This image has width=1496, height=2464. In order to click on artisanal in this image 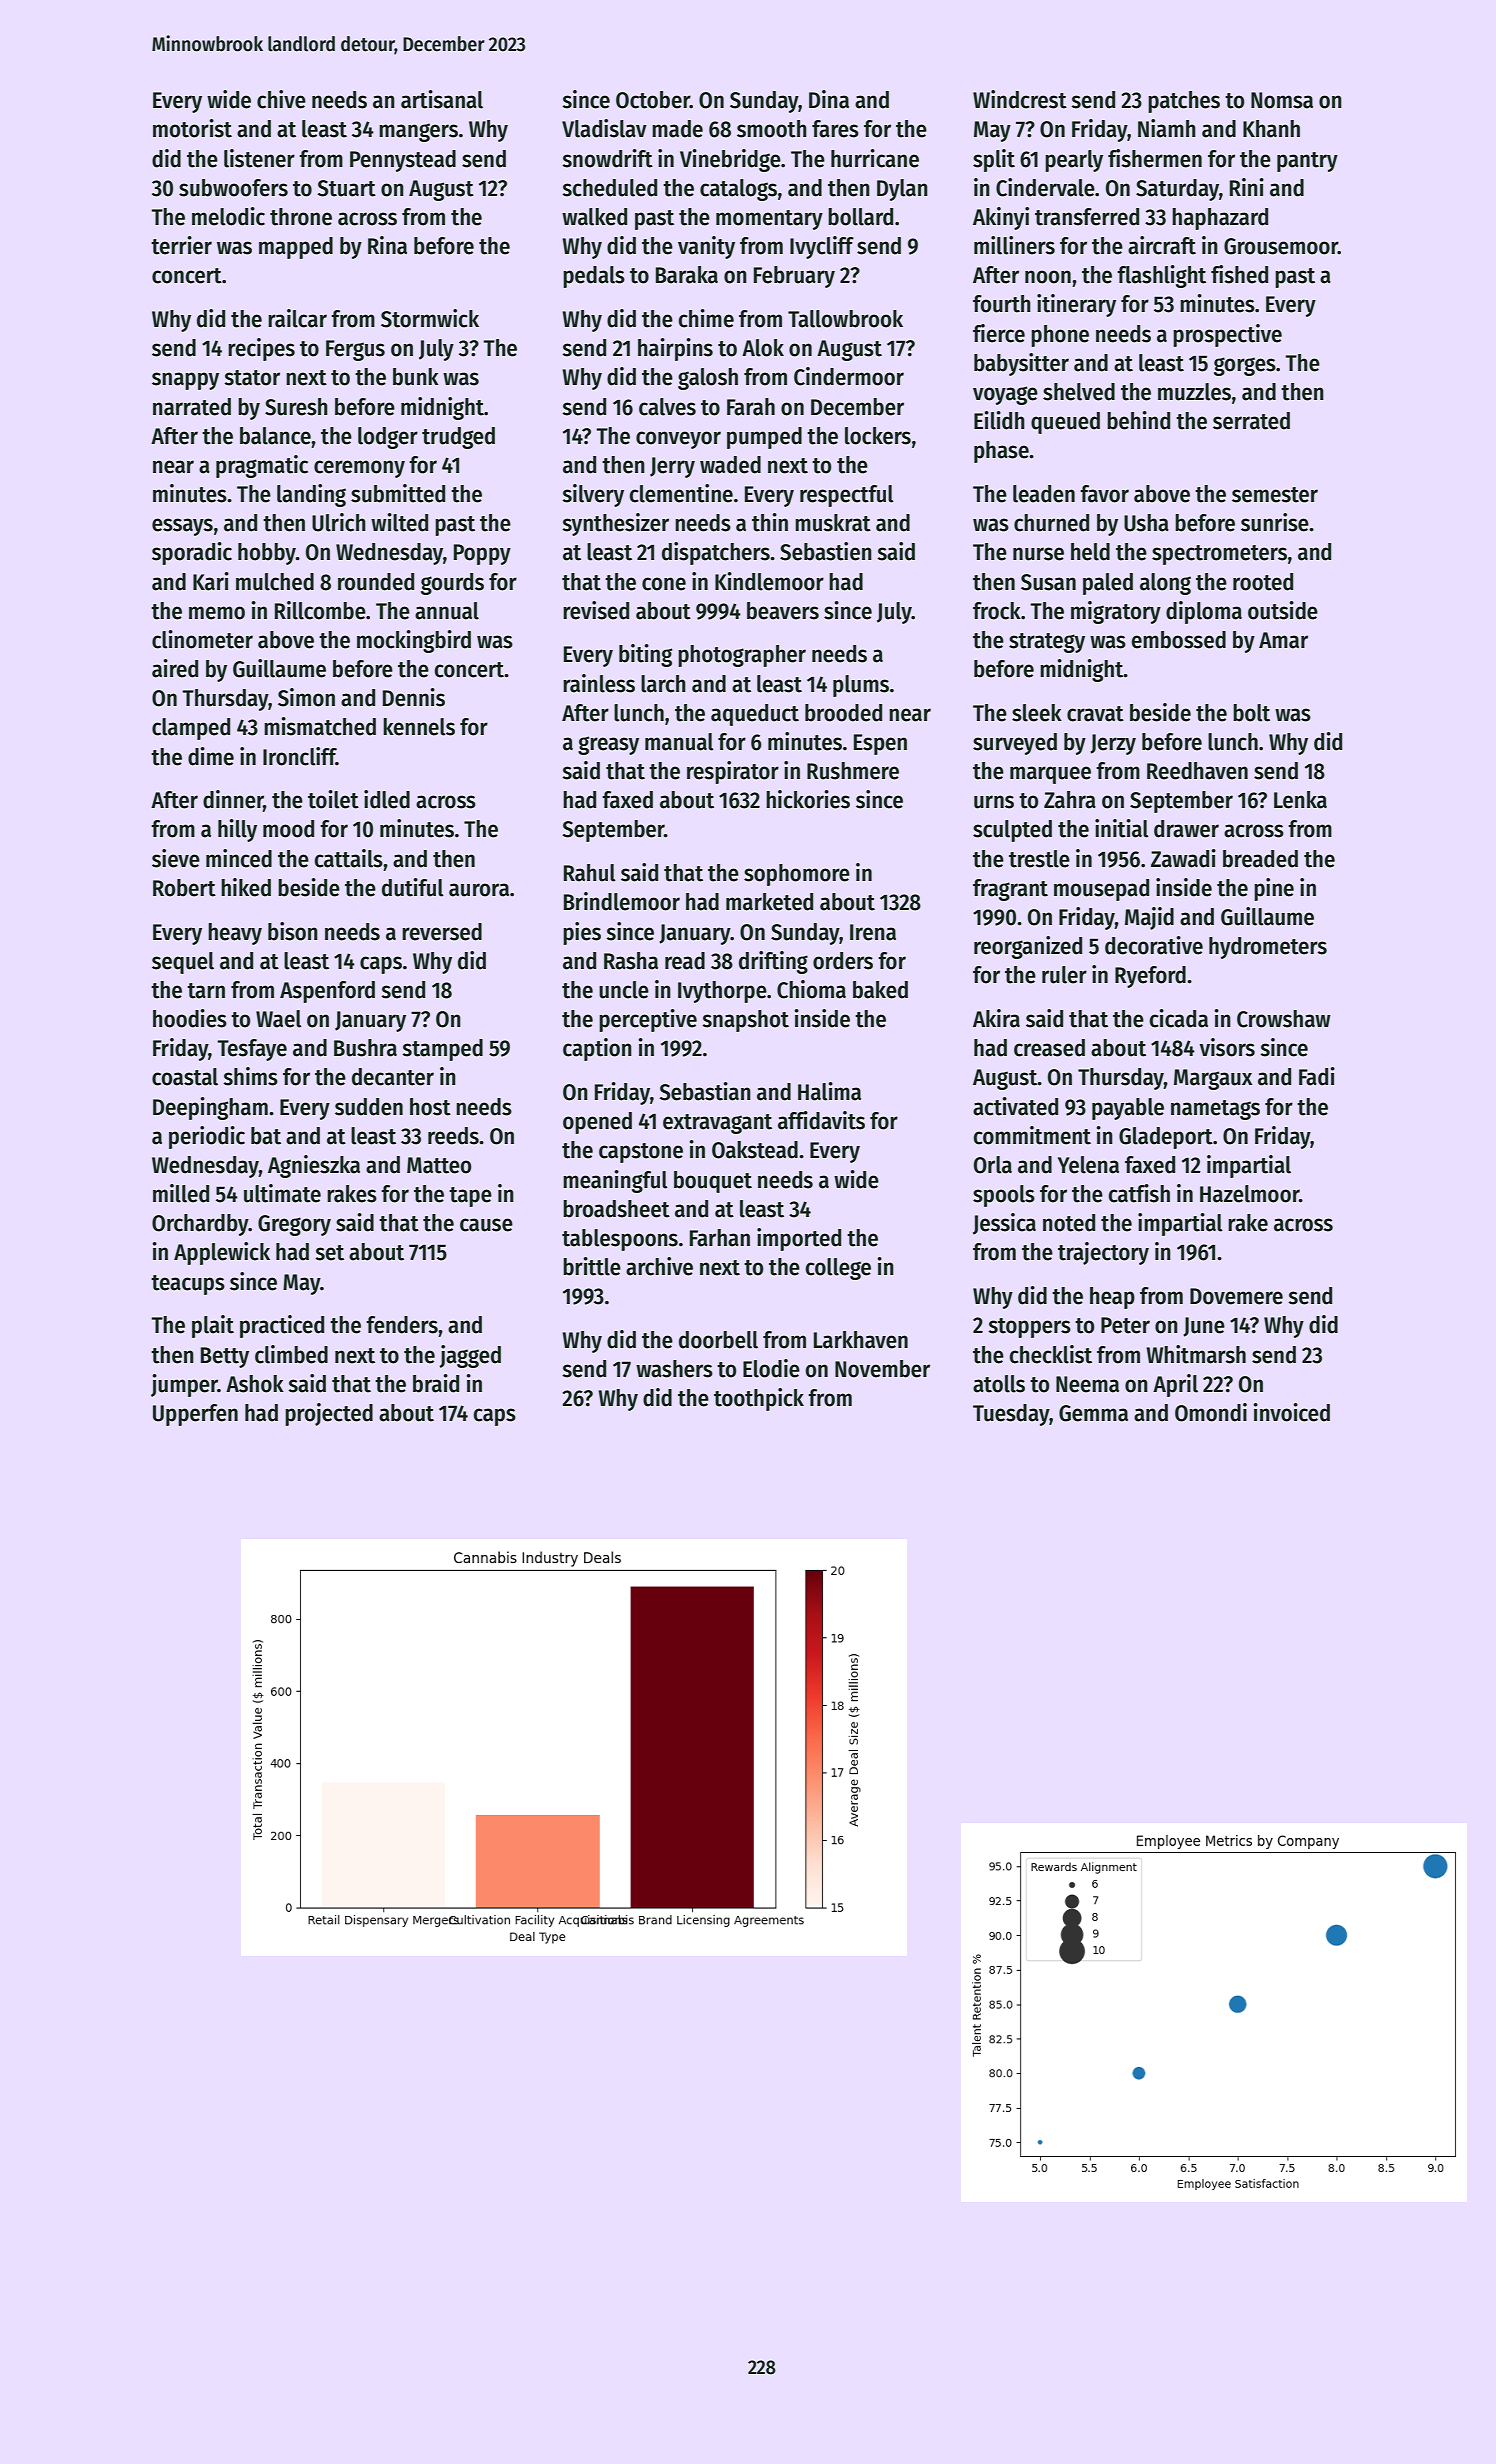, I will do `click(442, 99)`.
